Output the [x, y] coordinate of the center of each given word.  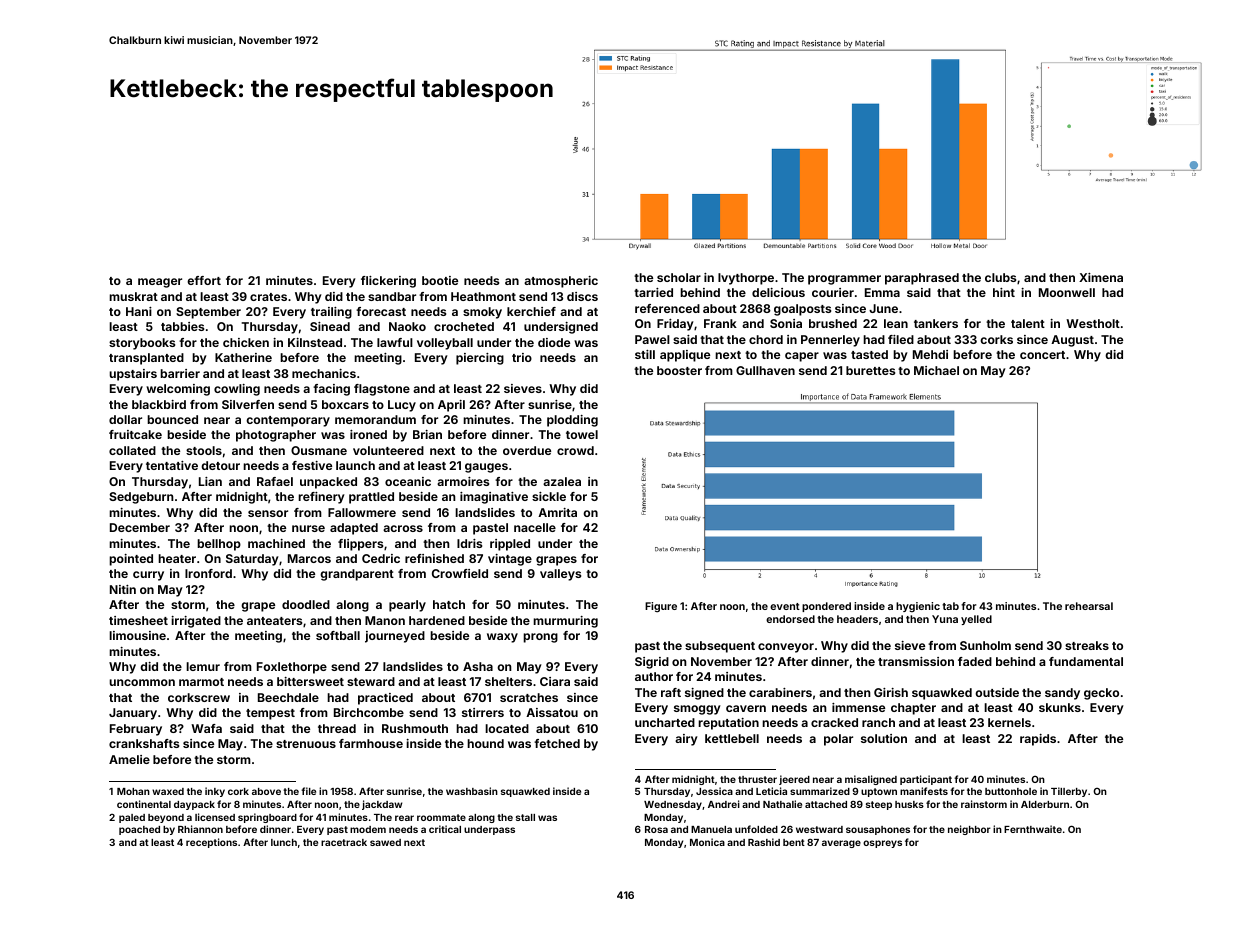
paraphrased [922, 279]
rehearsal [1089, 606]
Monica [707, 842]
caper [802, 357]
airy [686, 740]
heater [177, 558]
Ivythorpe [746, 279]
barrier [180, 373]
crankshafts [144, 743]
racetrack [344, 842]
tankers [936, 323]
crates [268, 297]
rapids [1038, 740]
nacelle [535, 527]
